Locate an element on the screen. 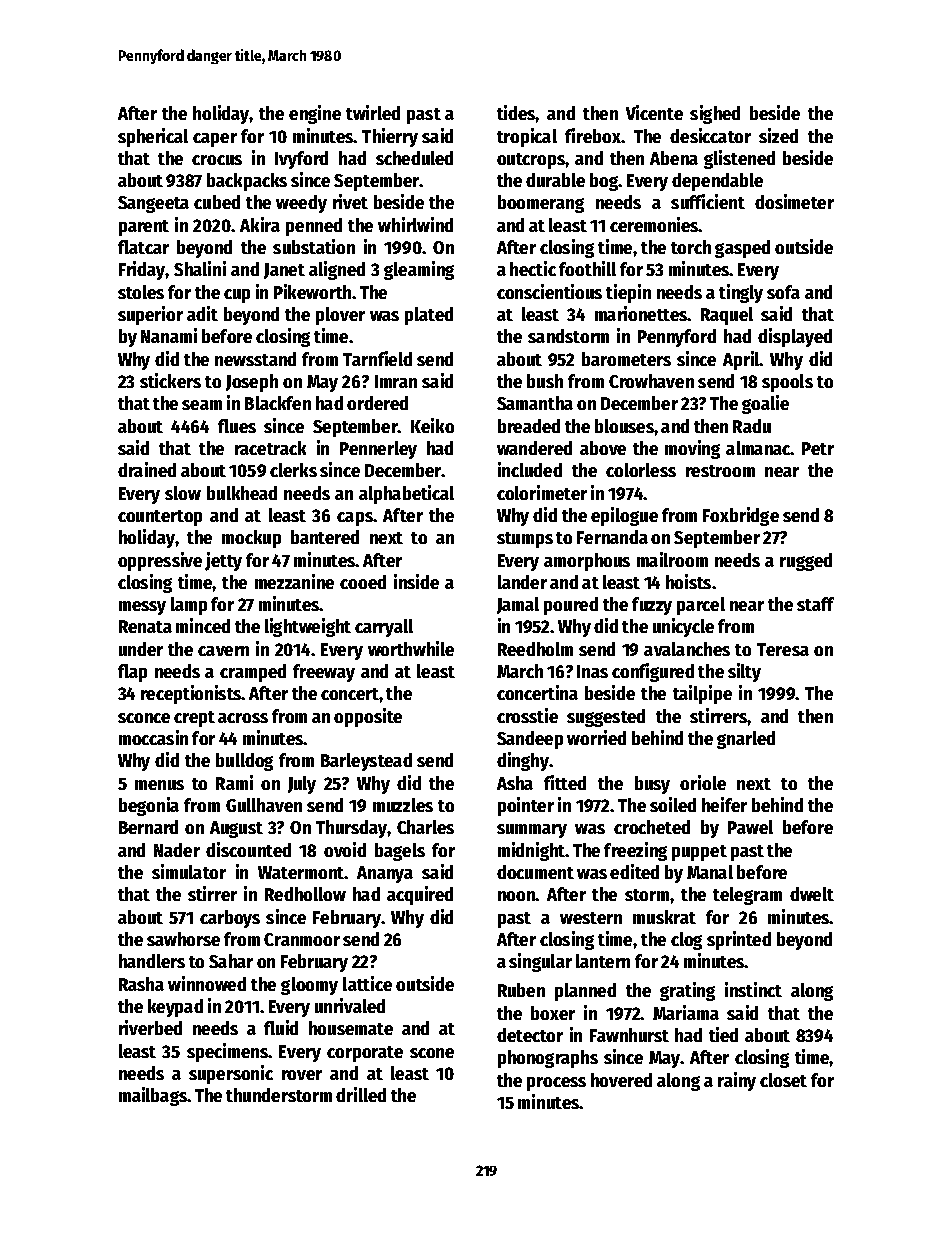 The height and width of the screenshot is (1233, 952). Jamal is located at coordinates (518, 605).
